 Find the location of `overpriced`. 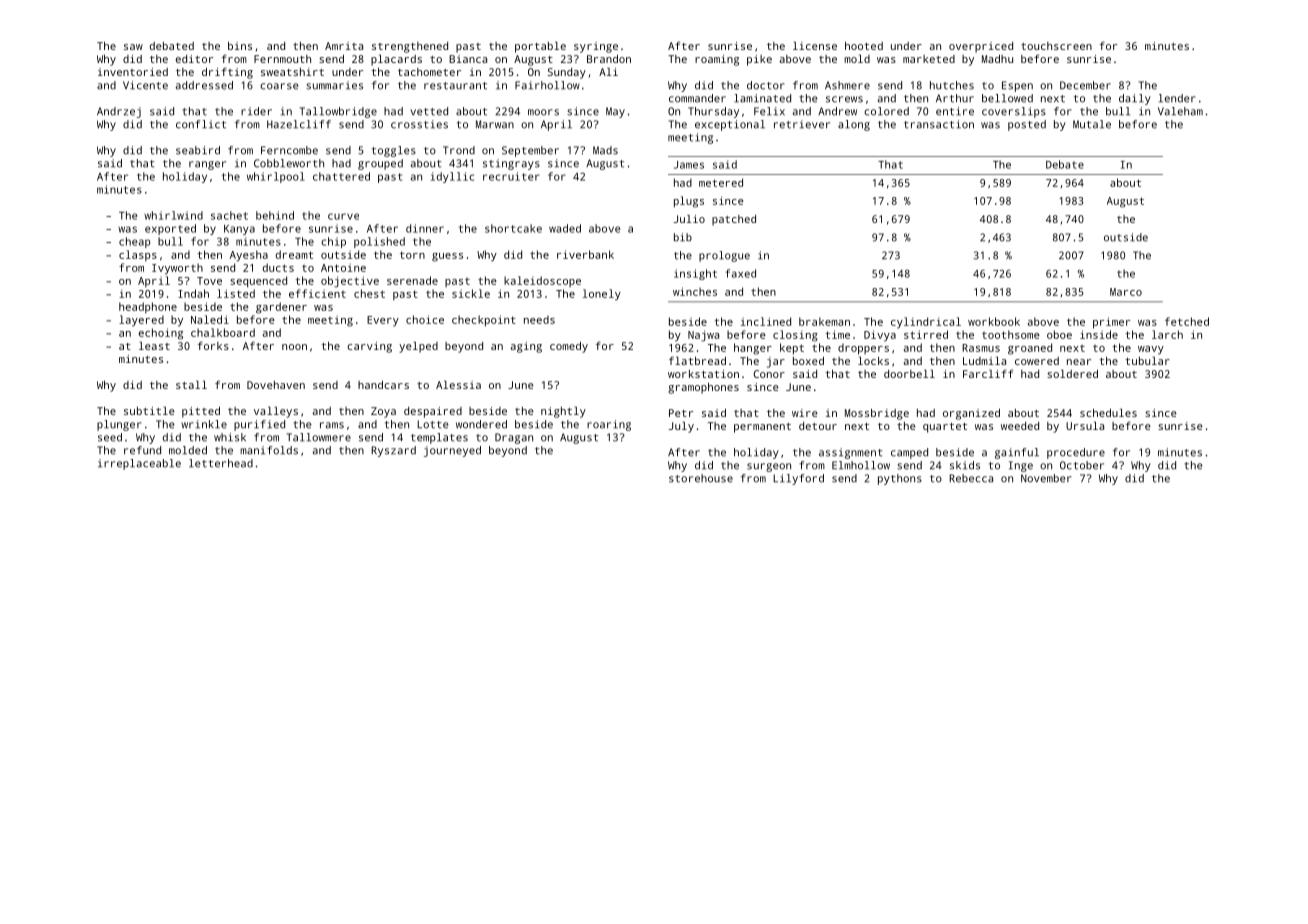

overpriced is located at coordinates (981, 47).
